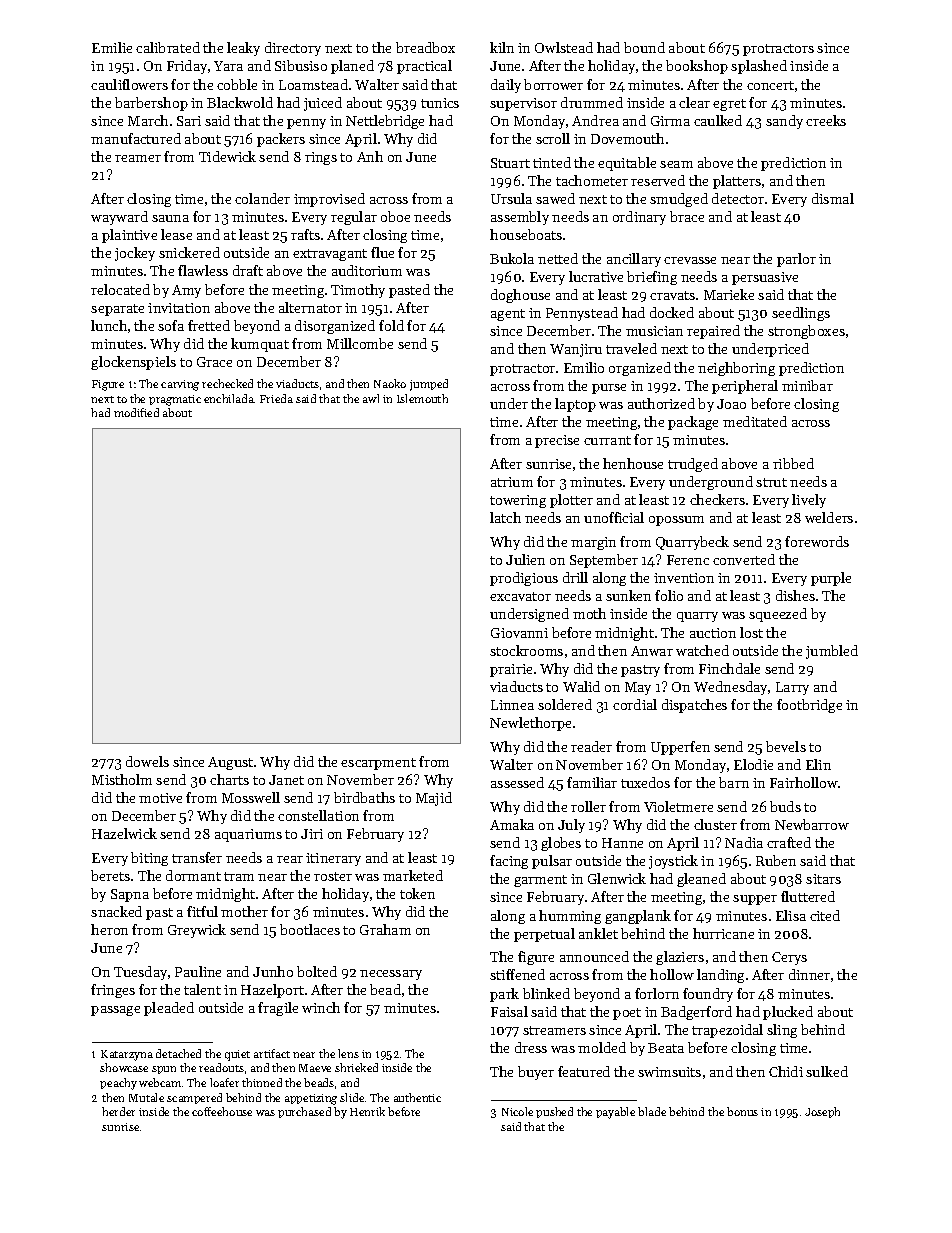 The width and height of the screenshot is (952, 1233). Describe the element at coordinates (694, 706) in the screenshot. I see `dispatches` at that location.
